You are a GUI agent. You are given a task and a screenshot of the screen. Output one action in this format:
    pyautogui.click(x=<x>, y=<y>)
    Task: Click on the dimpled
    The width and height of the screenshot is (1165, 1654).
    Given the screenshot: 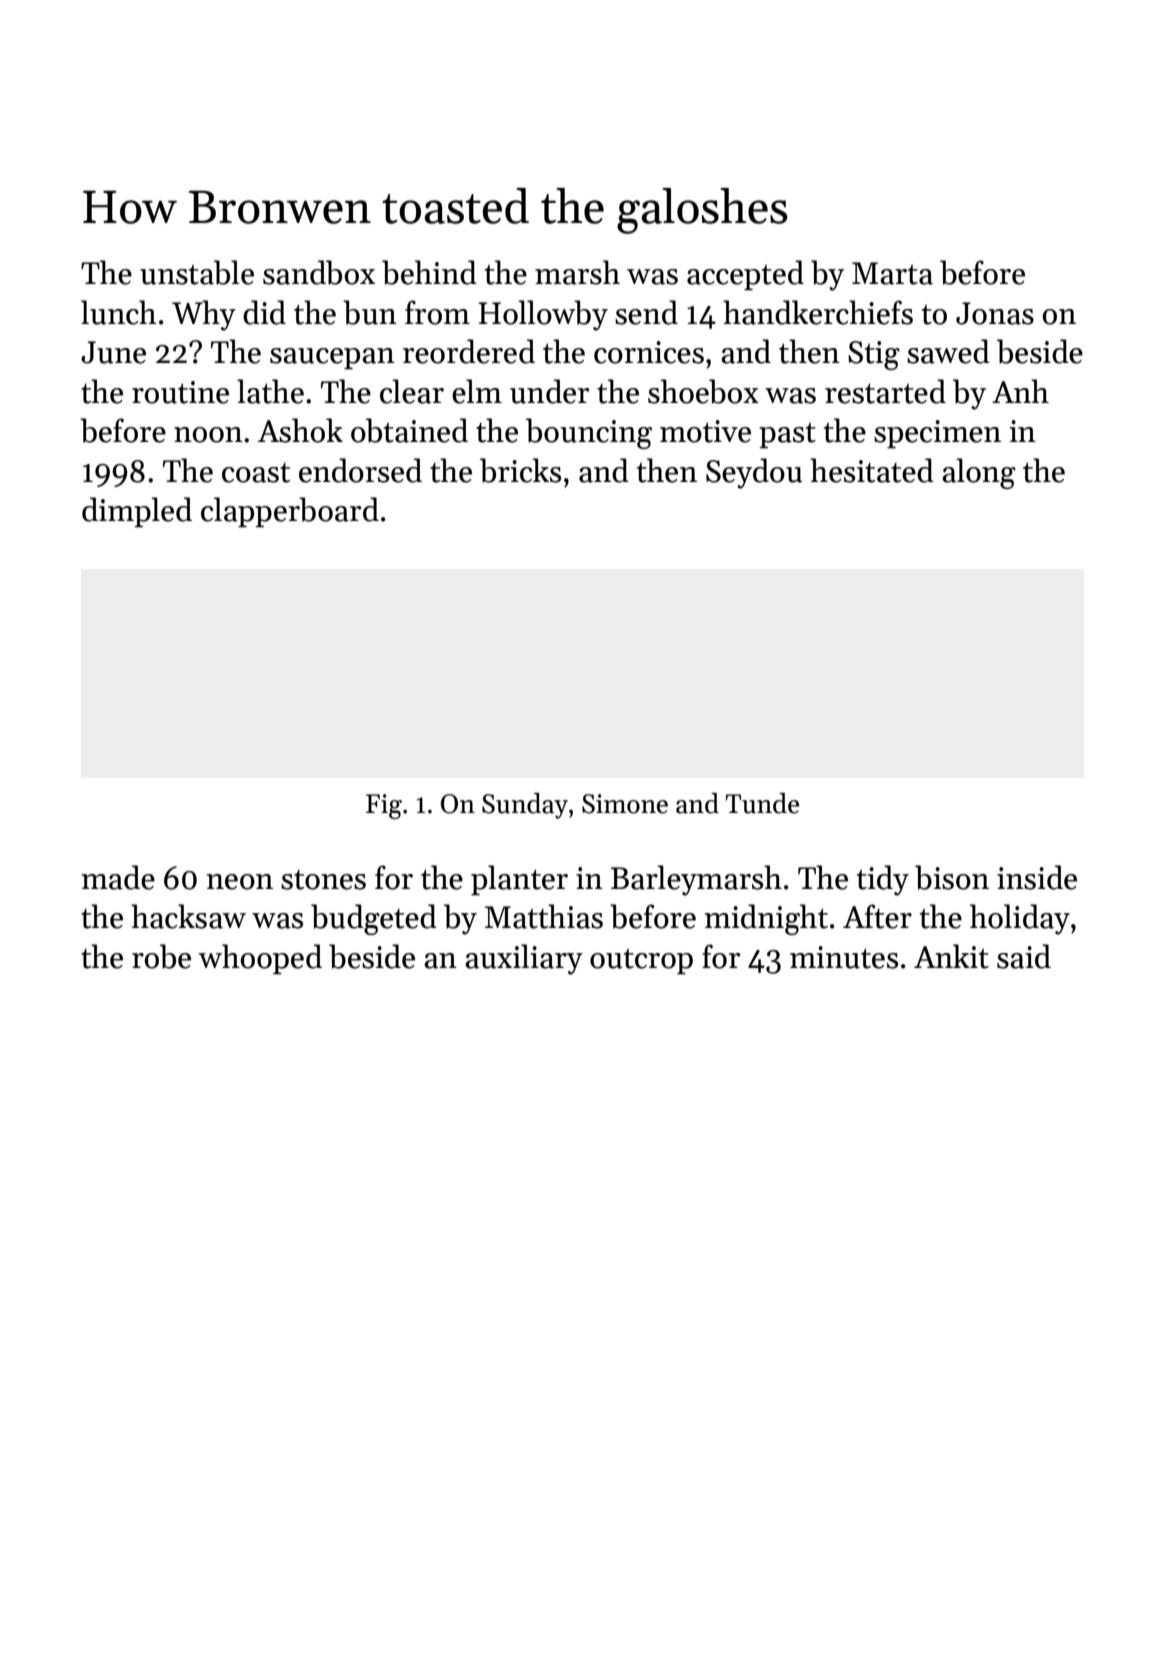 What is the action you would take?
    pyautogui.click(x=137, y=512)
